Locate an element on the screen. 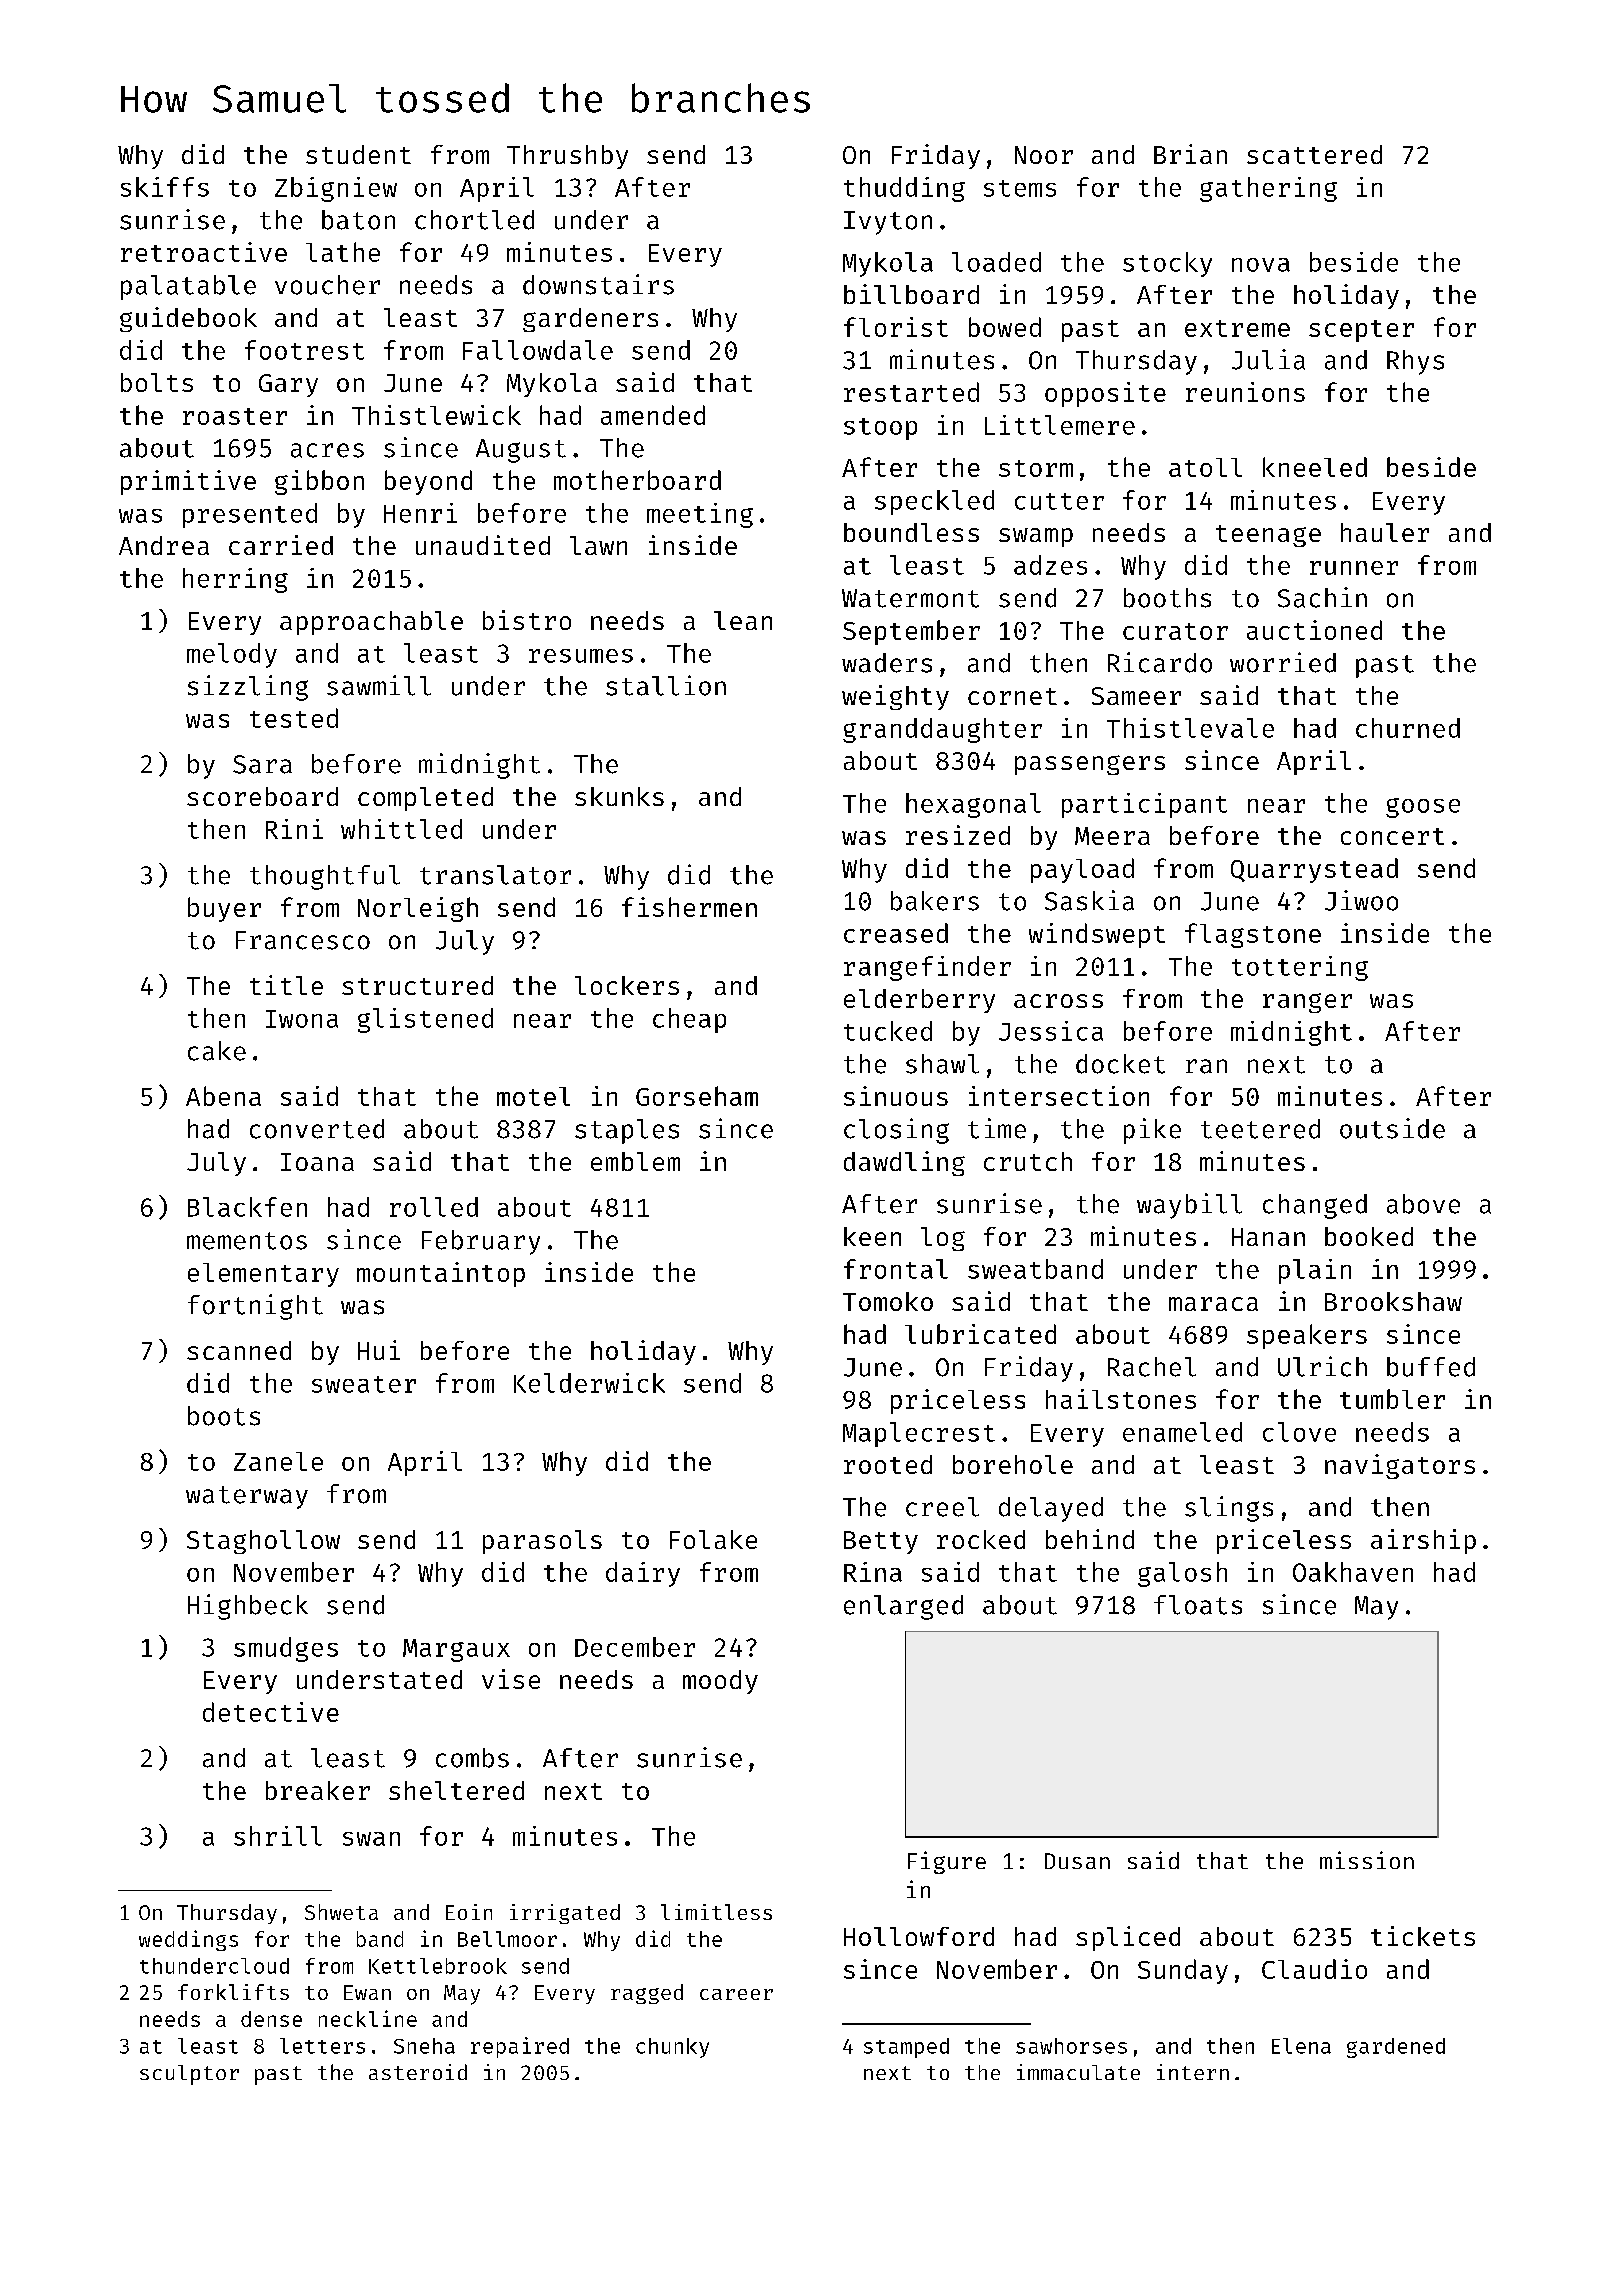 This screenshot has height=2292, width=1620. Highbeck is located at coordinates (248, 1607).
